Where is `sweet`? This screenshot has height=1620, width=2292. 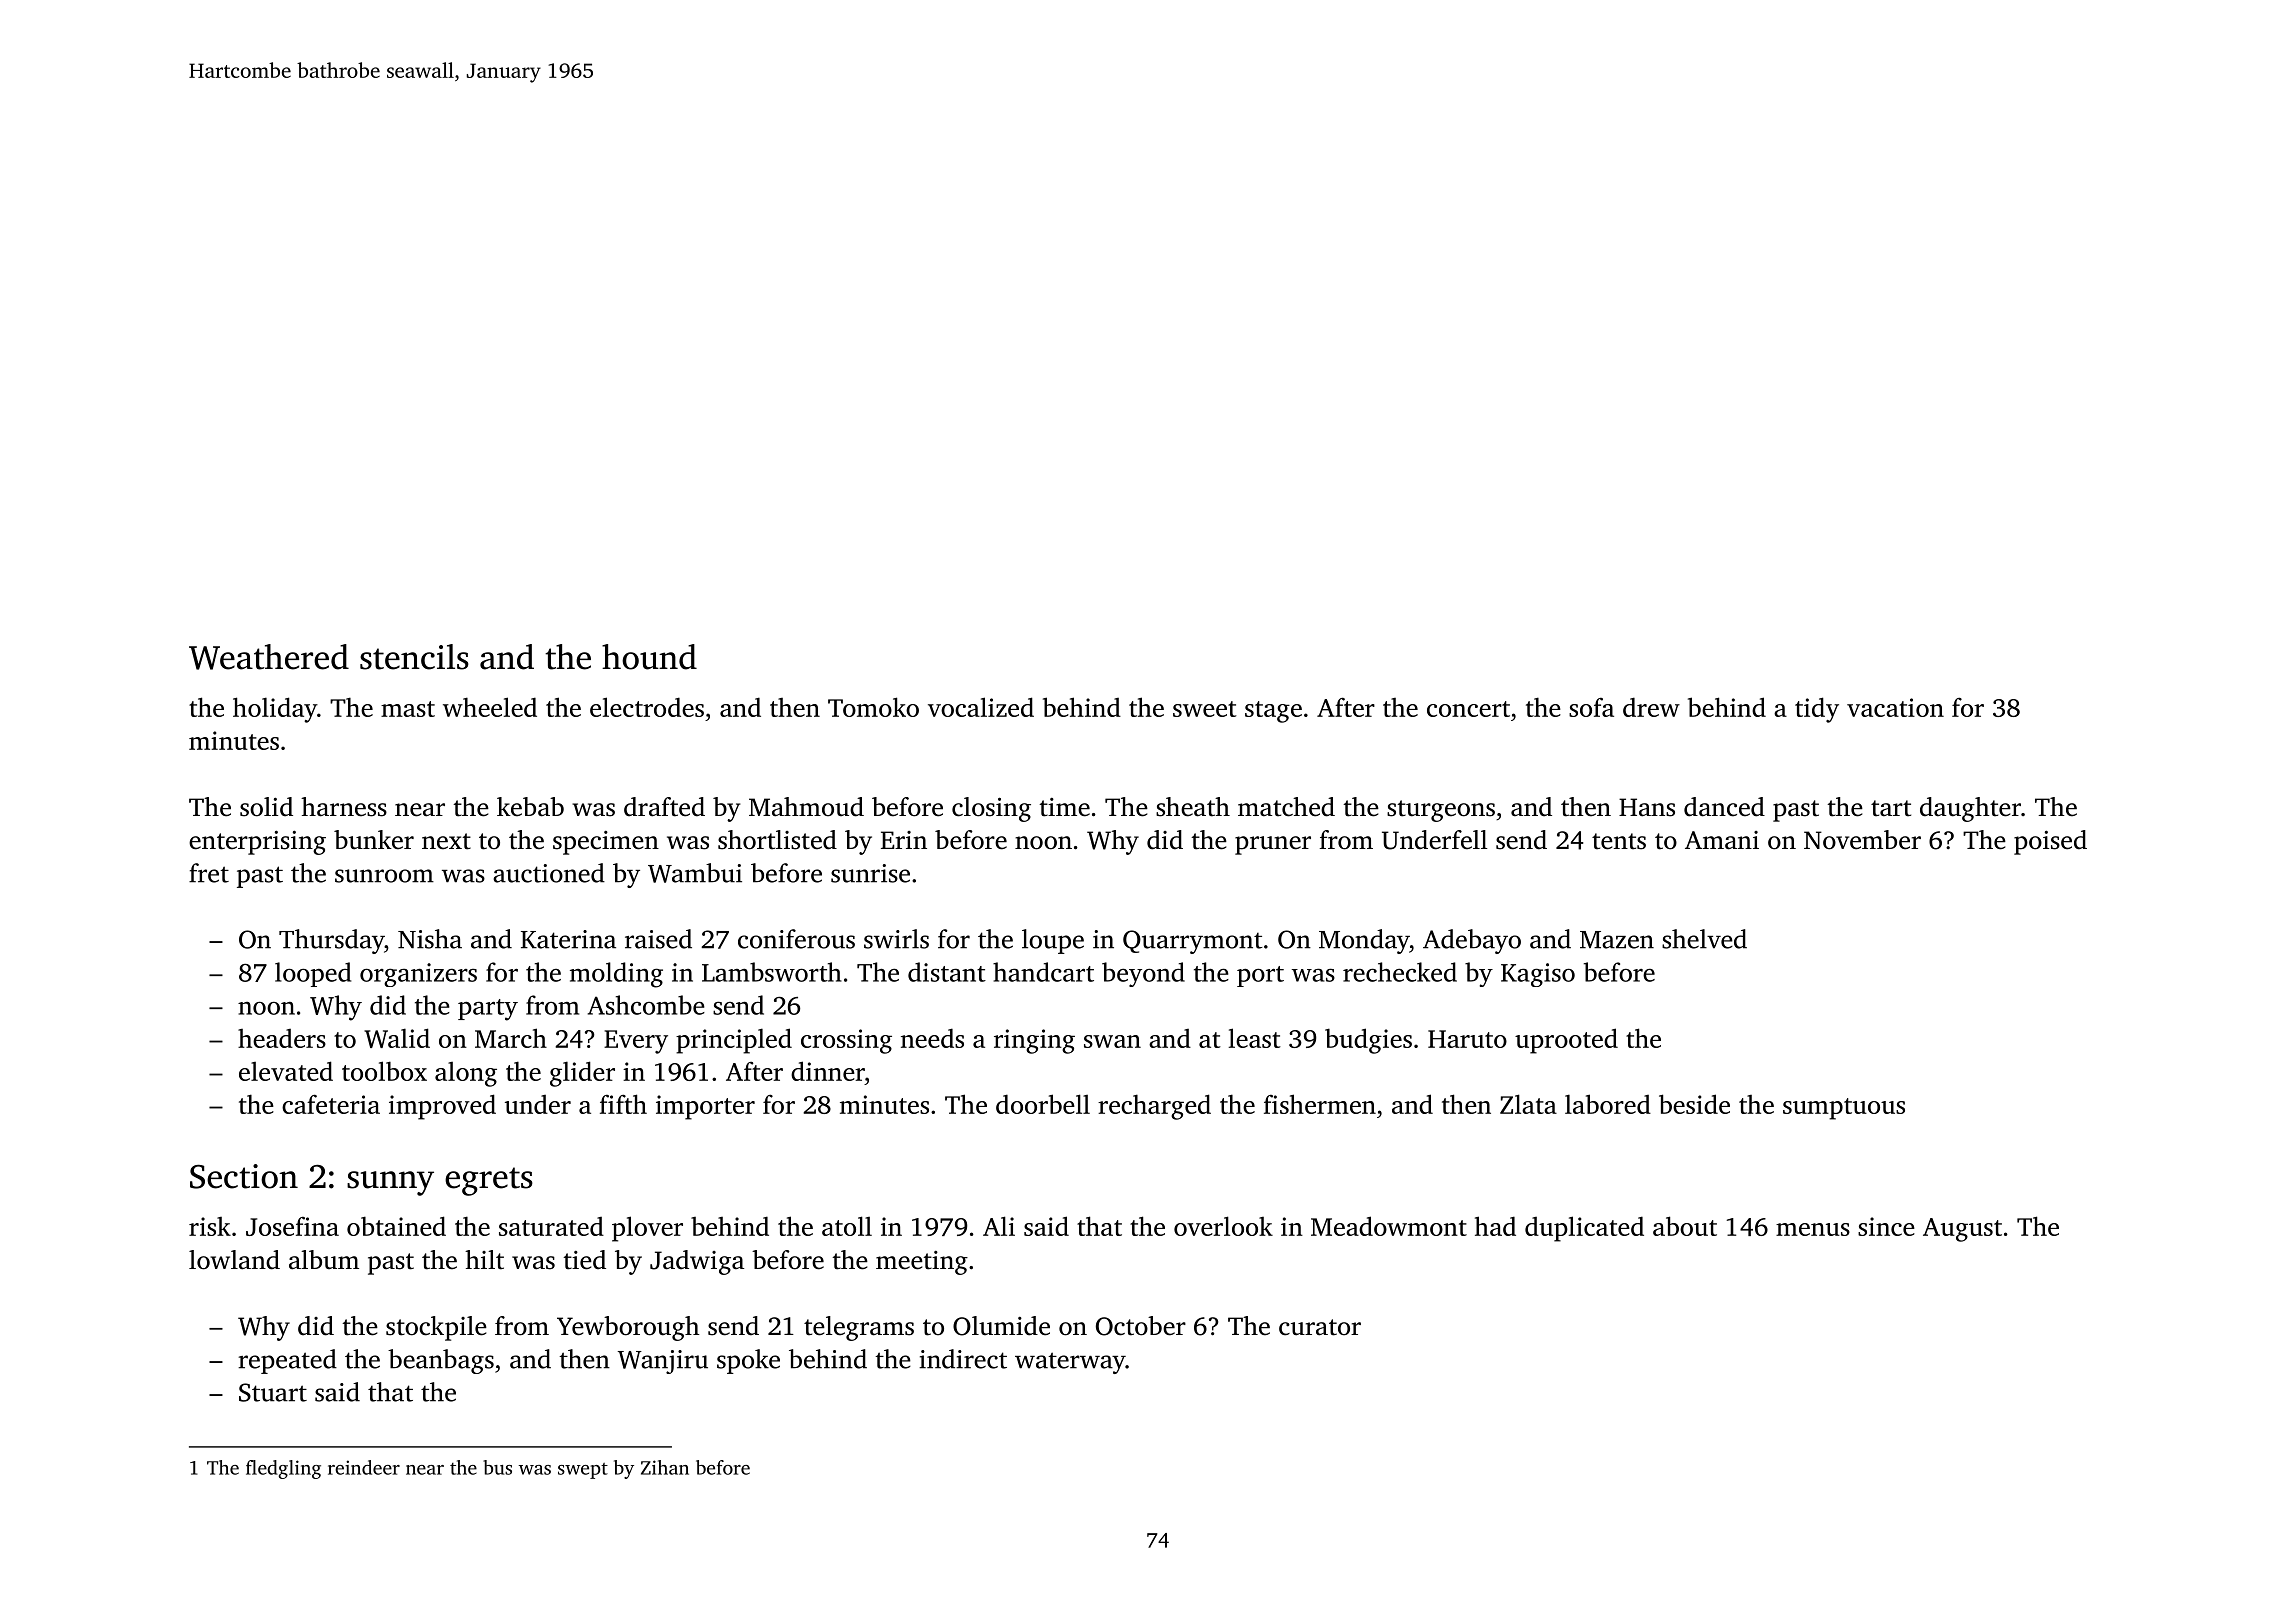
sweet is located at coordinates (1205, 709).
